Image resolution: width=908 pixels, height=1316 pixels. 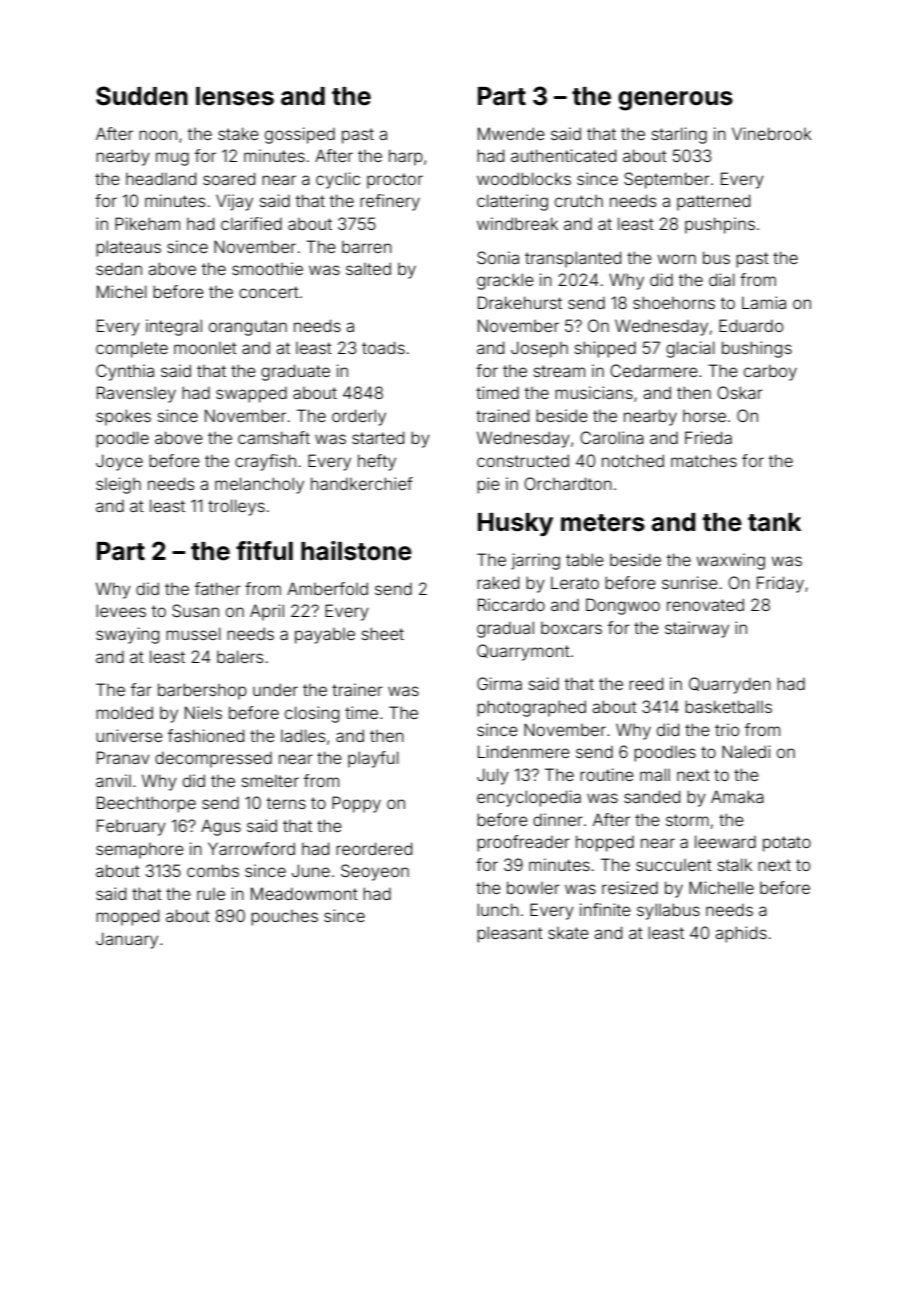 I want to click on playful, so click(x=373, y=759).
